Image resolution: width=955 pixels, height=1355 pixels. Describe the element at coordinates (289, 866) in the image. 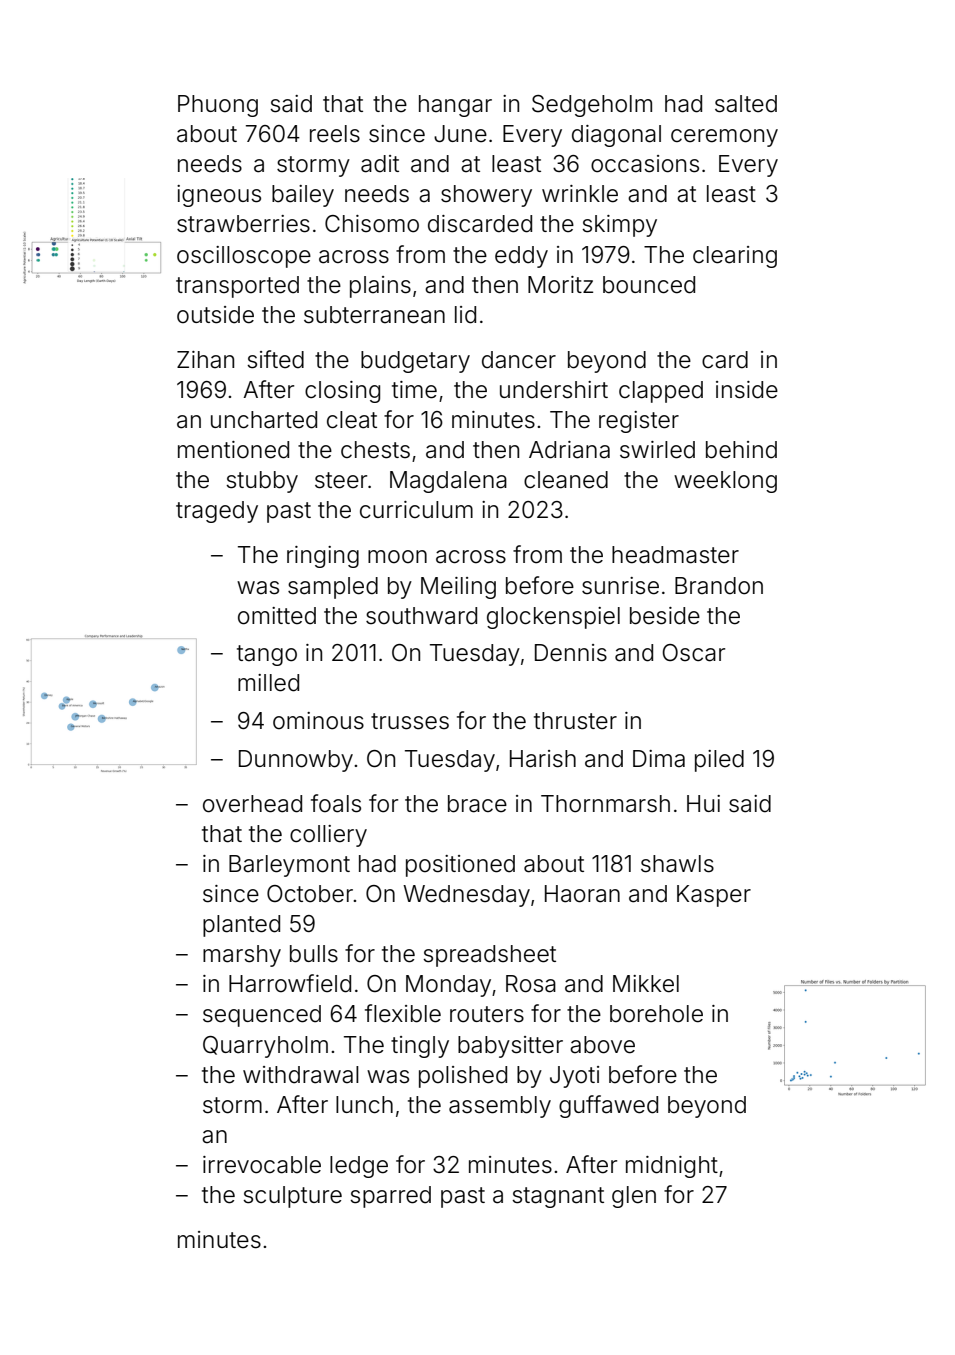

I see `Barleymont` at that location.
